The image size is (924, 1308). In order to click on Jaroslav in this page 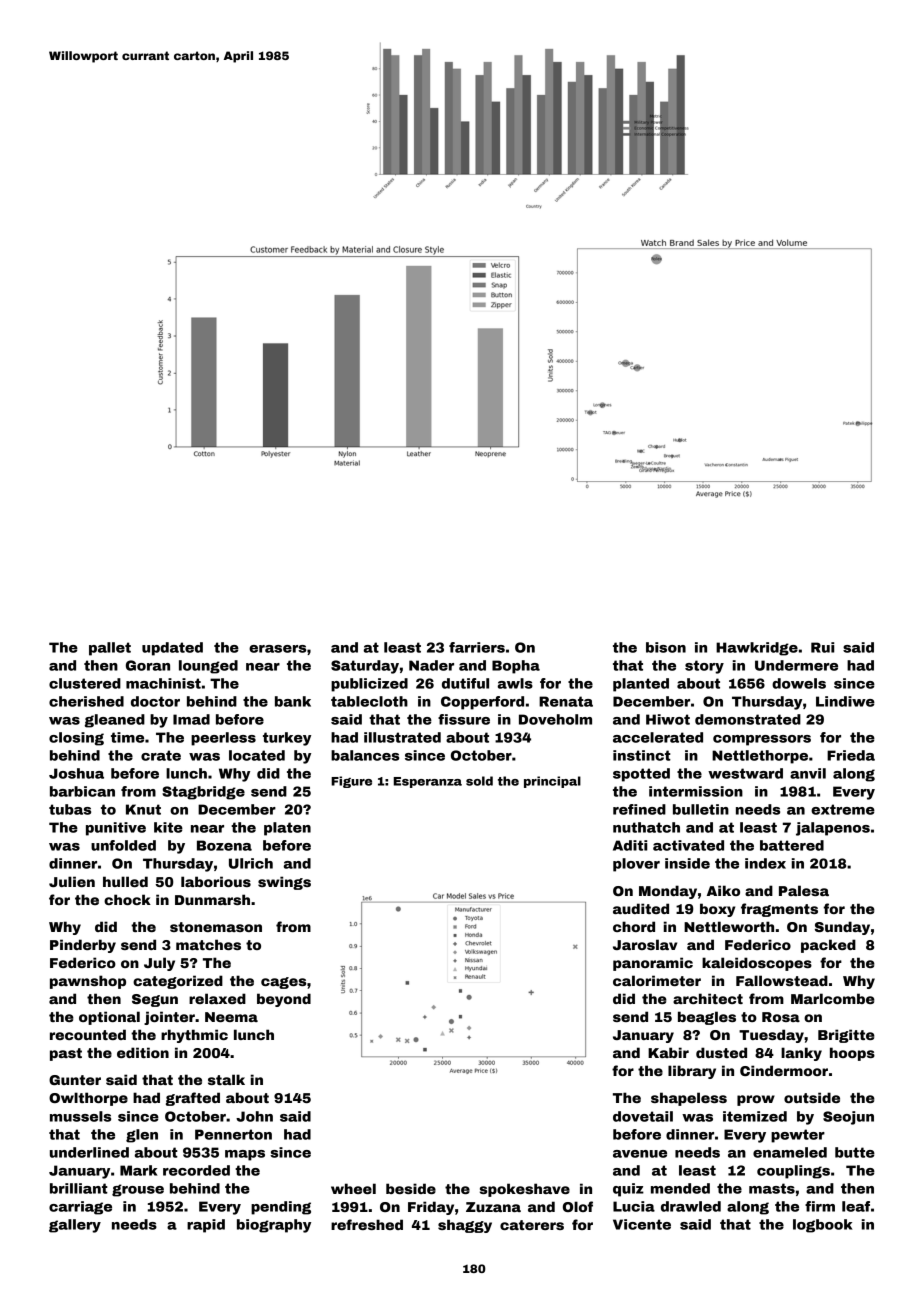, I will do `click(645, 944)`.
